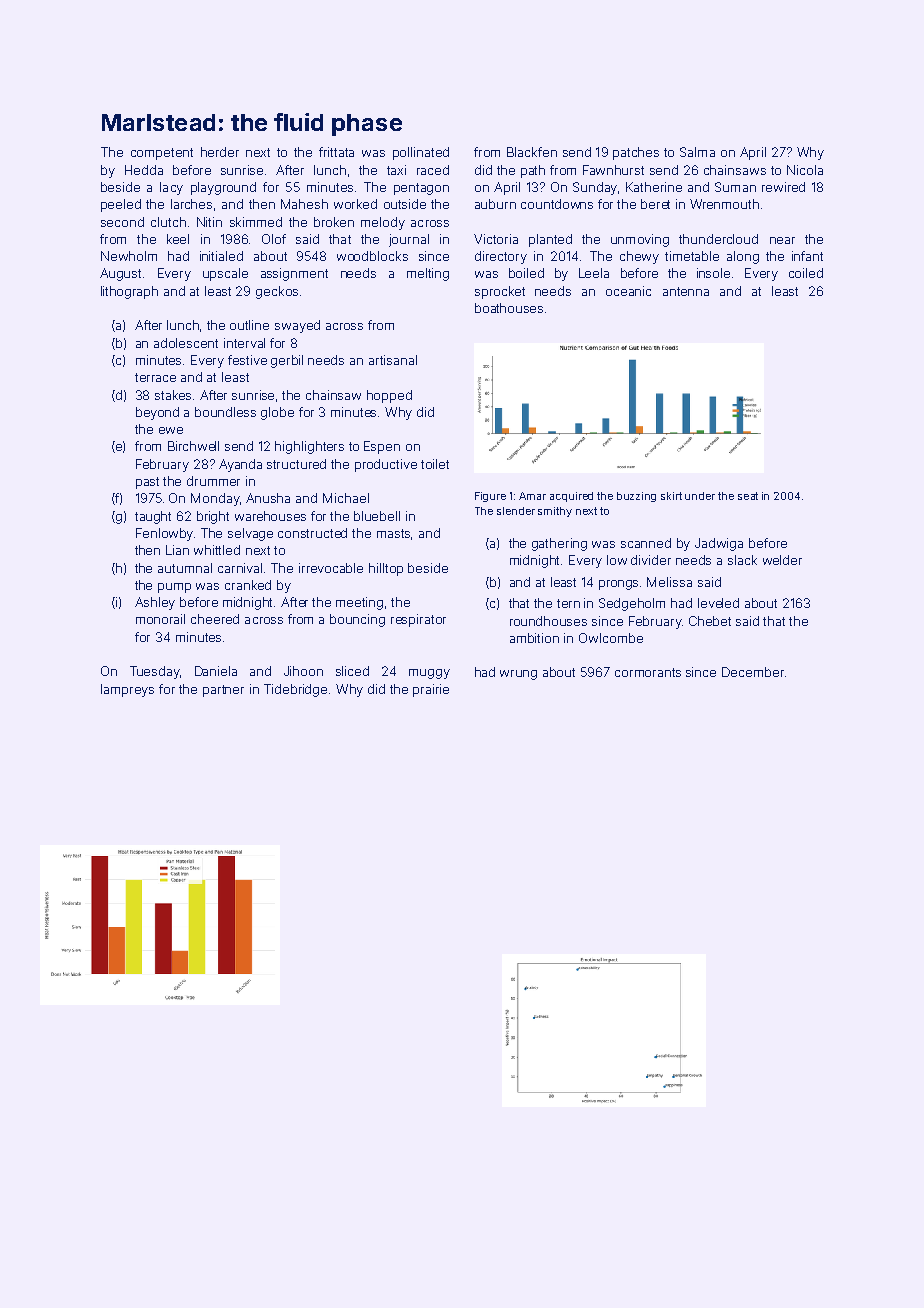  I want to click on herder, so click(220, 152).
